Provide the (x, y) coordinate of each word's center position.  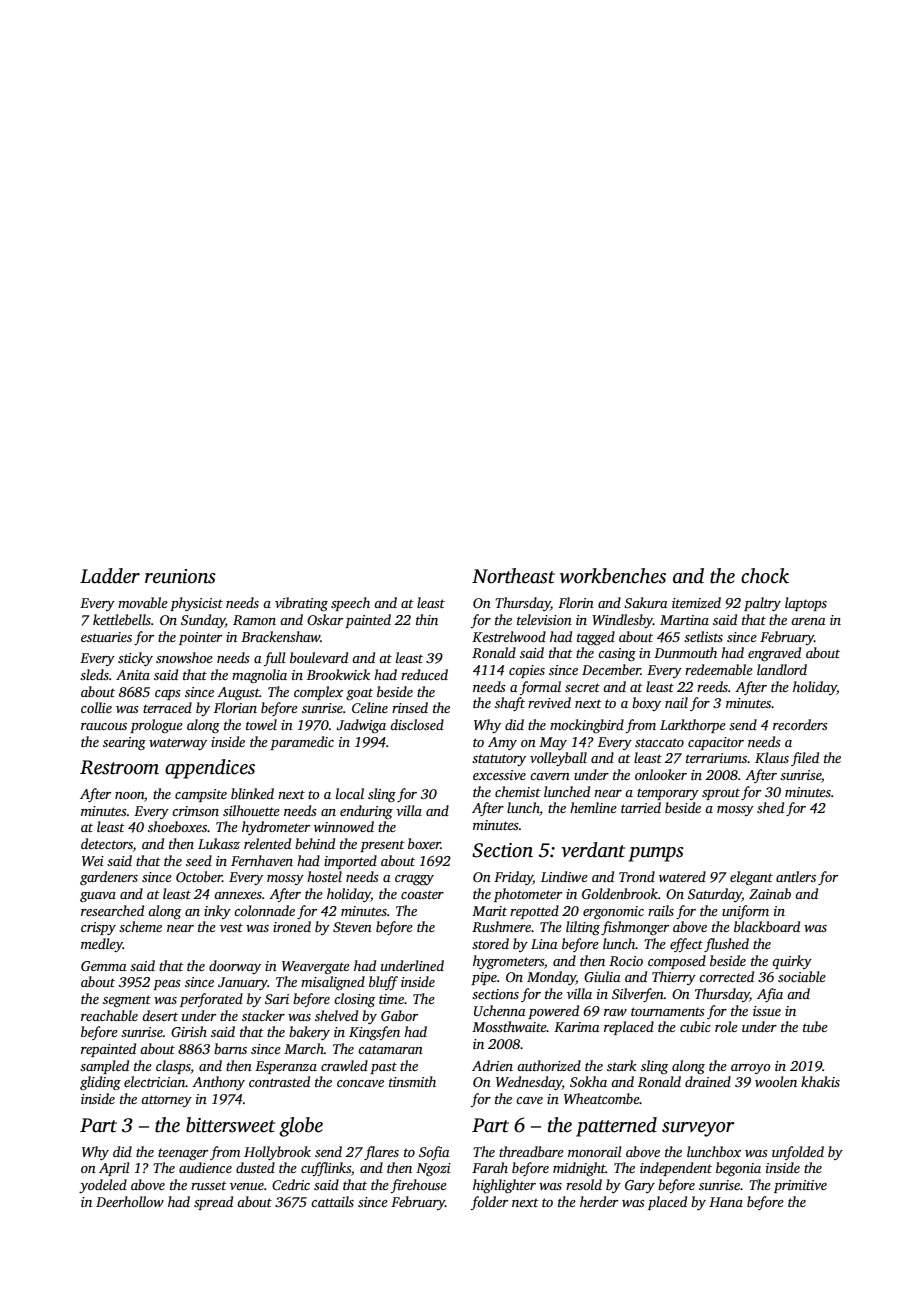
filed (805, 759)
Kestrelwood (509, 636)
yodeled (103, 1186)
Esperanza (286, 1067)
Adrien (492, 1065)
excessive (499, 775)
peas (167, 985)
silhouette (251, 810)
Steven (352, 927)
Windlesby (622, 621)
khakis (820, 1081)
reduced (424, 674)
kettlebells (122, 619)
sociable (802, 976)
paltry (762, 604)
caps (168, 695)
